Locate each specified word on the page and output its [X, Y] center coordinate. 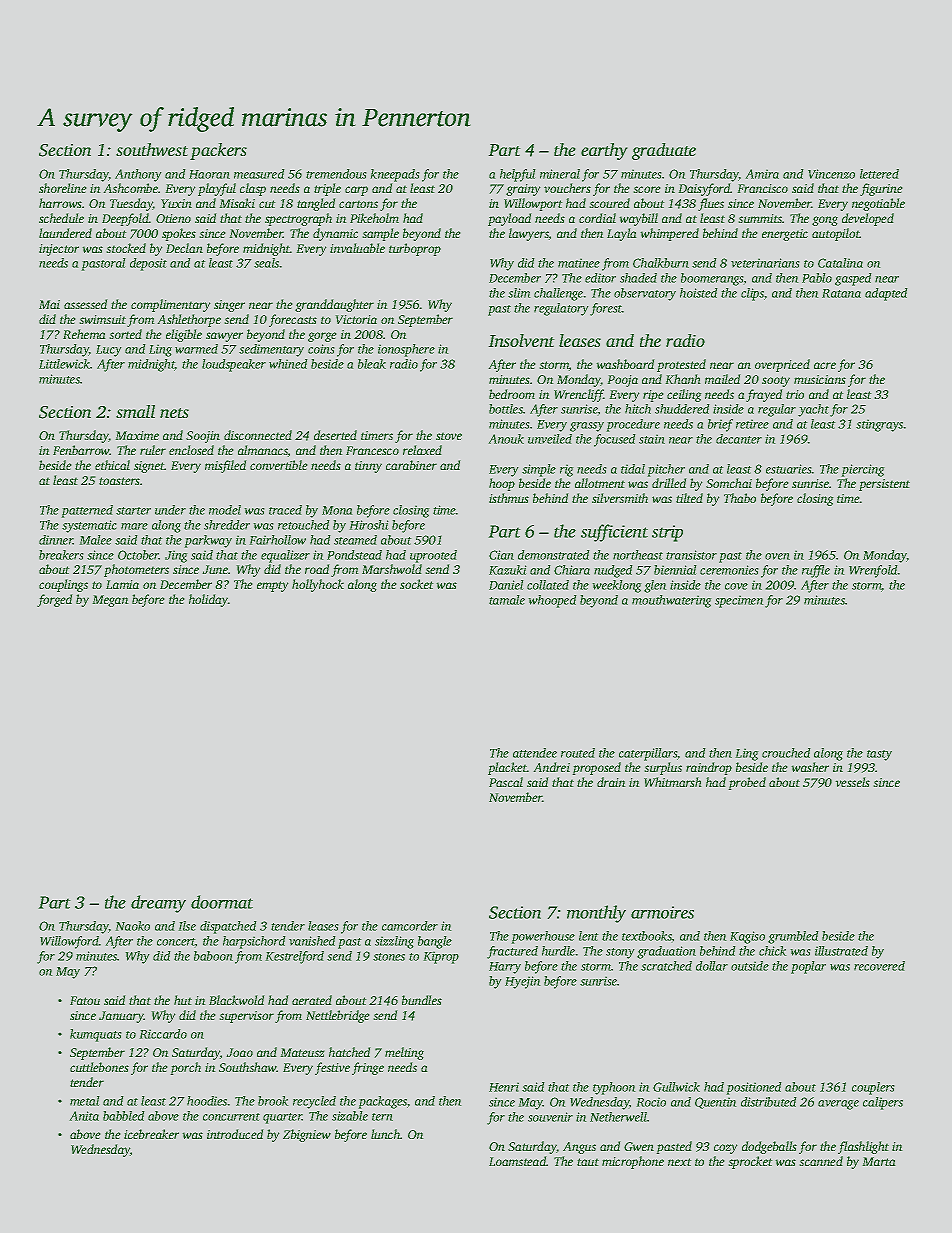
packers [218, 151]
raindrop [709, 768]
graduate [664, 151]
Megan [110, 601]
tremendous [336, 174]
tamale [507, 600]
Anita [84, 1116]
